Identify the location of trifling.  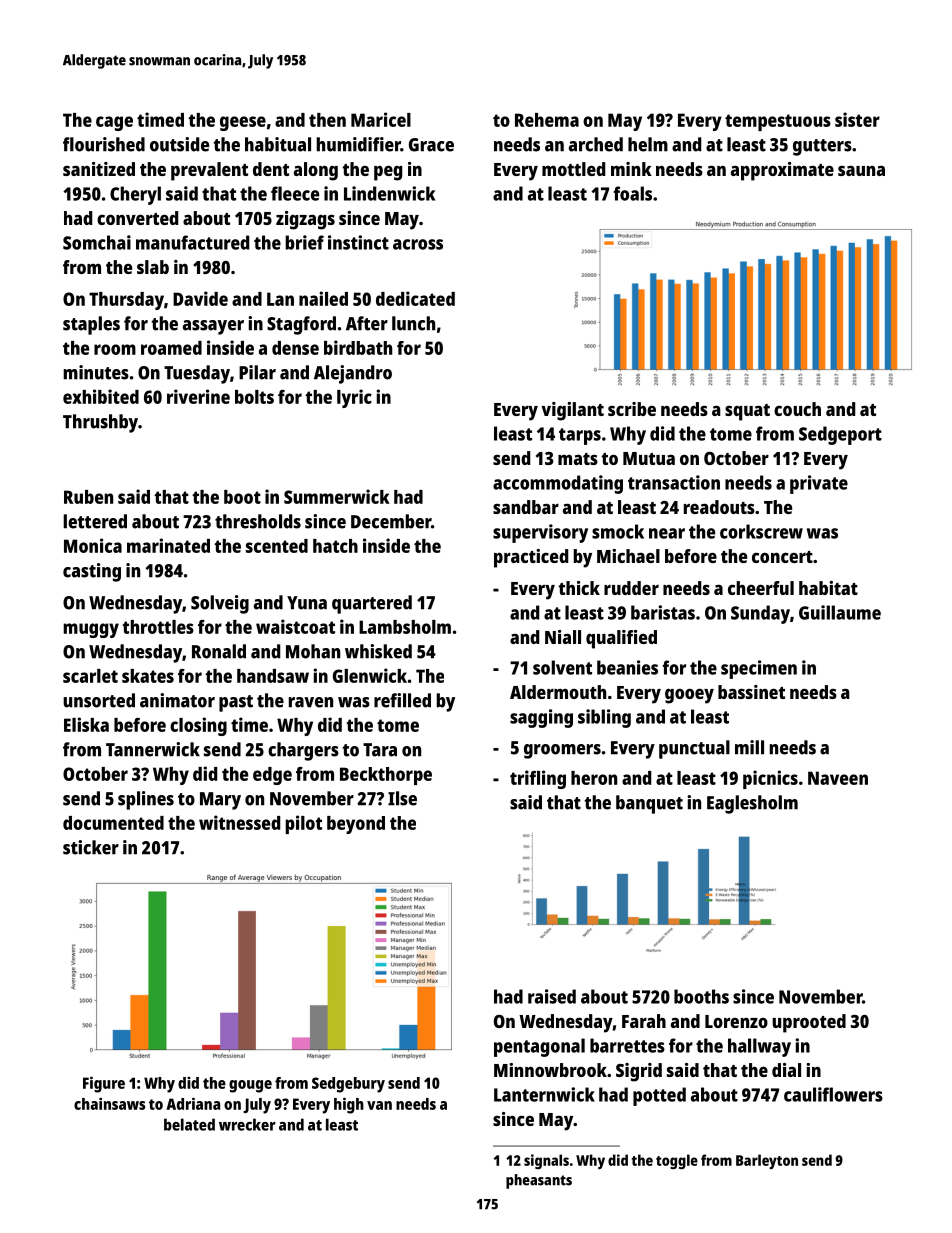
(538, 779).
